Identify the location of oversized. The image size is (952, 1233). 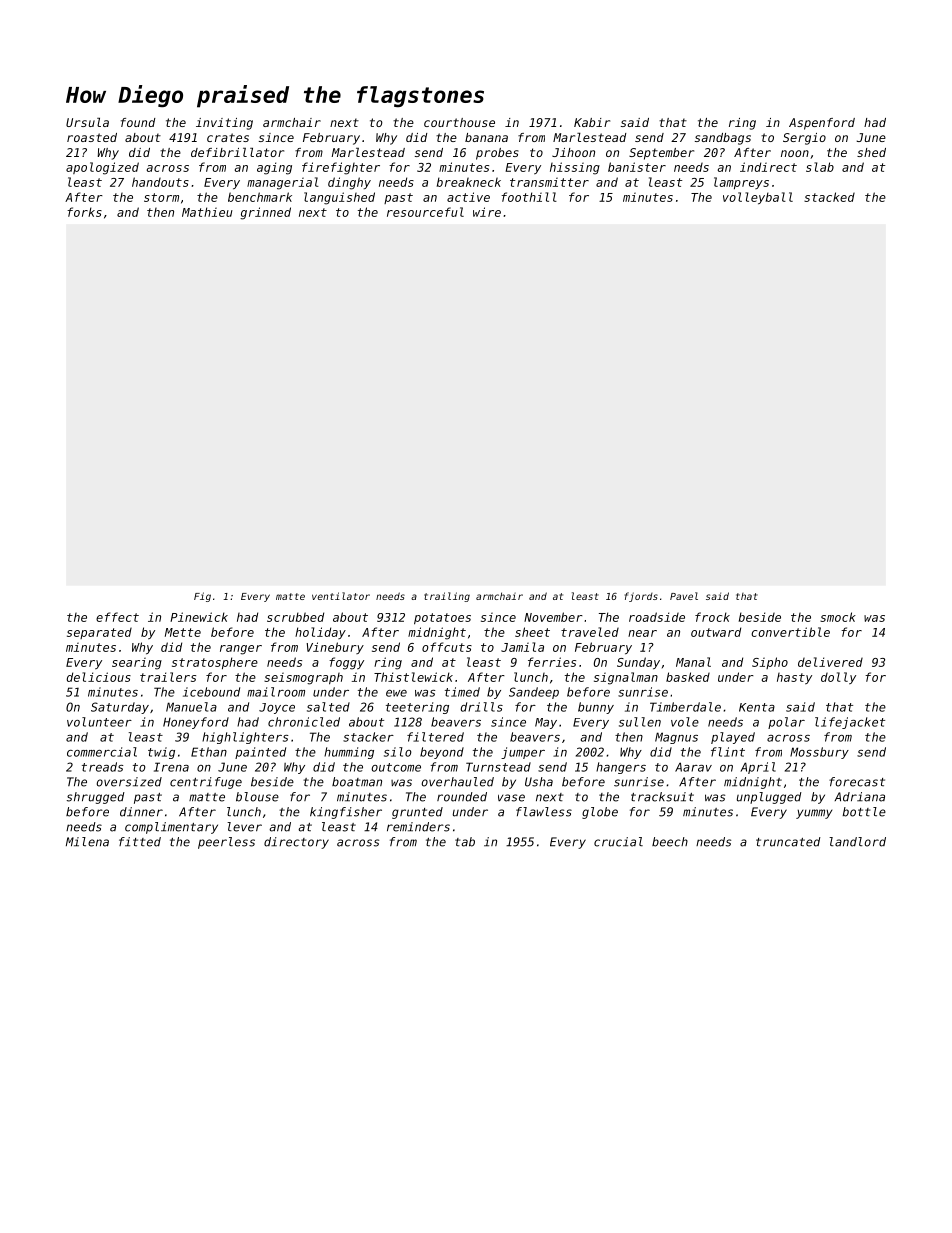
(129, 782).
